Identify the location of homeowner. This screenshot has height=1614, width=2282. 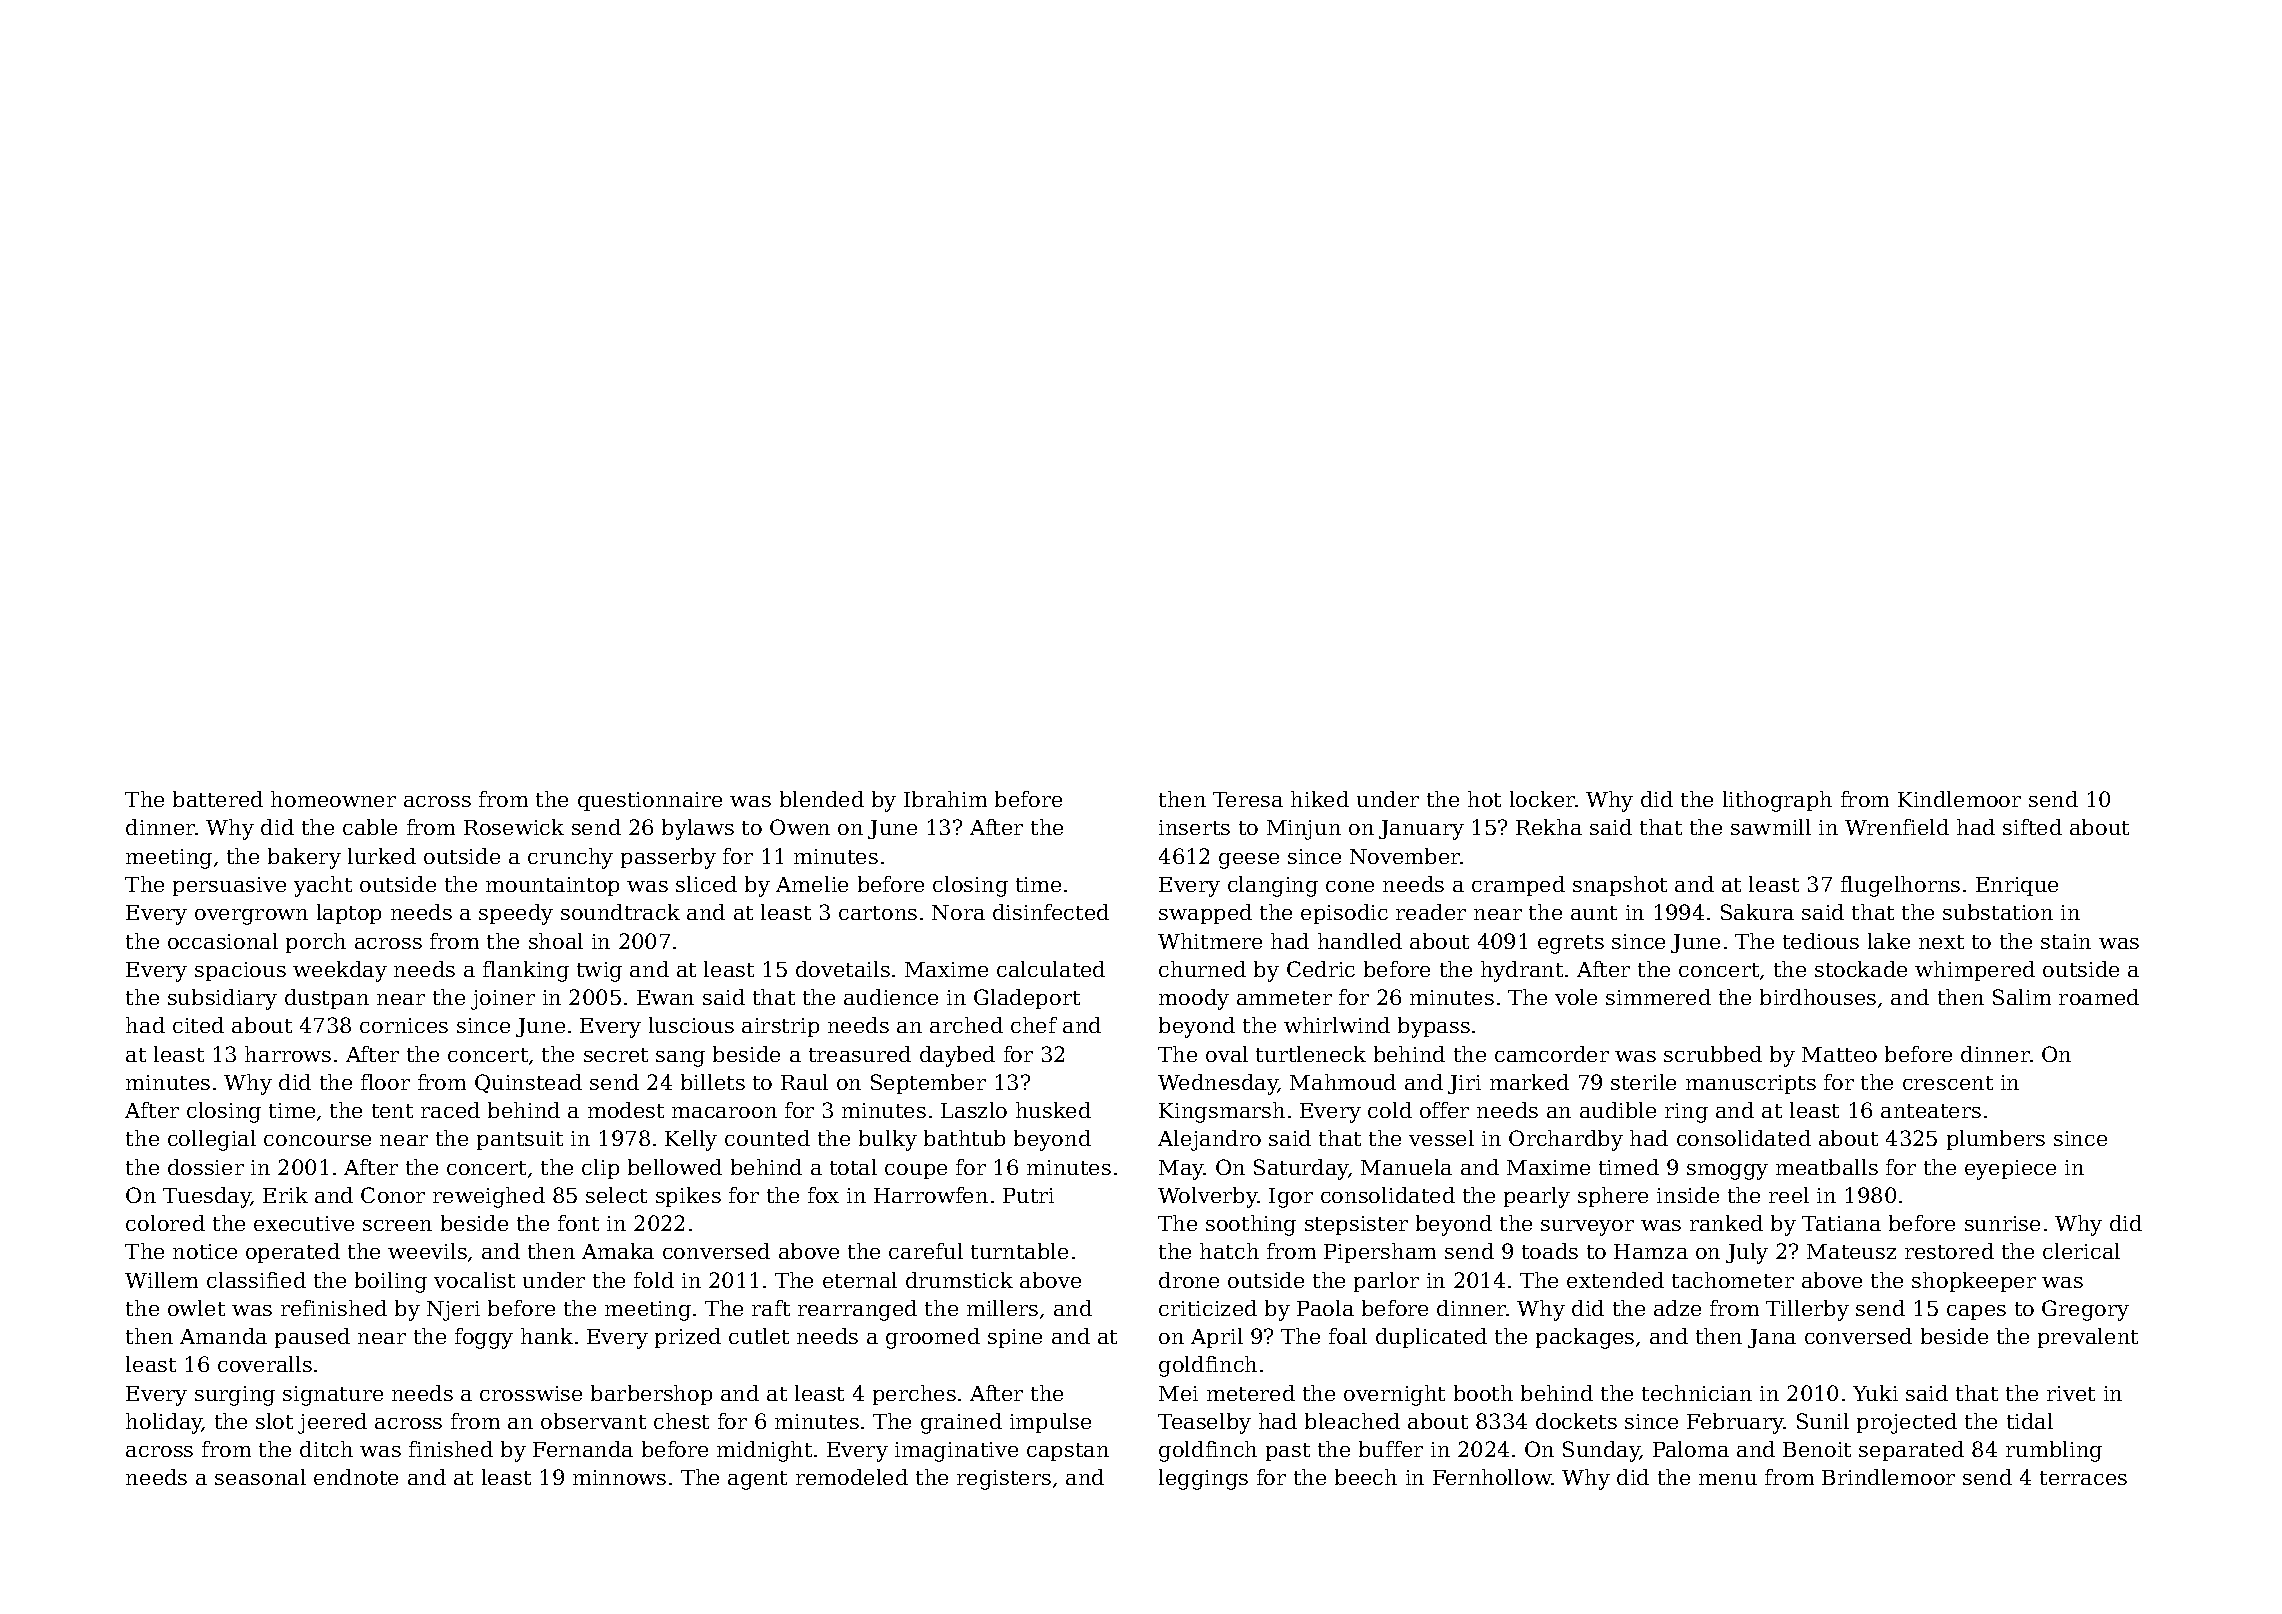
(333, 799).
